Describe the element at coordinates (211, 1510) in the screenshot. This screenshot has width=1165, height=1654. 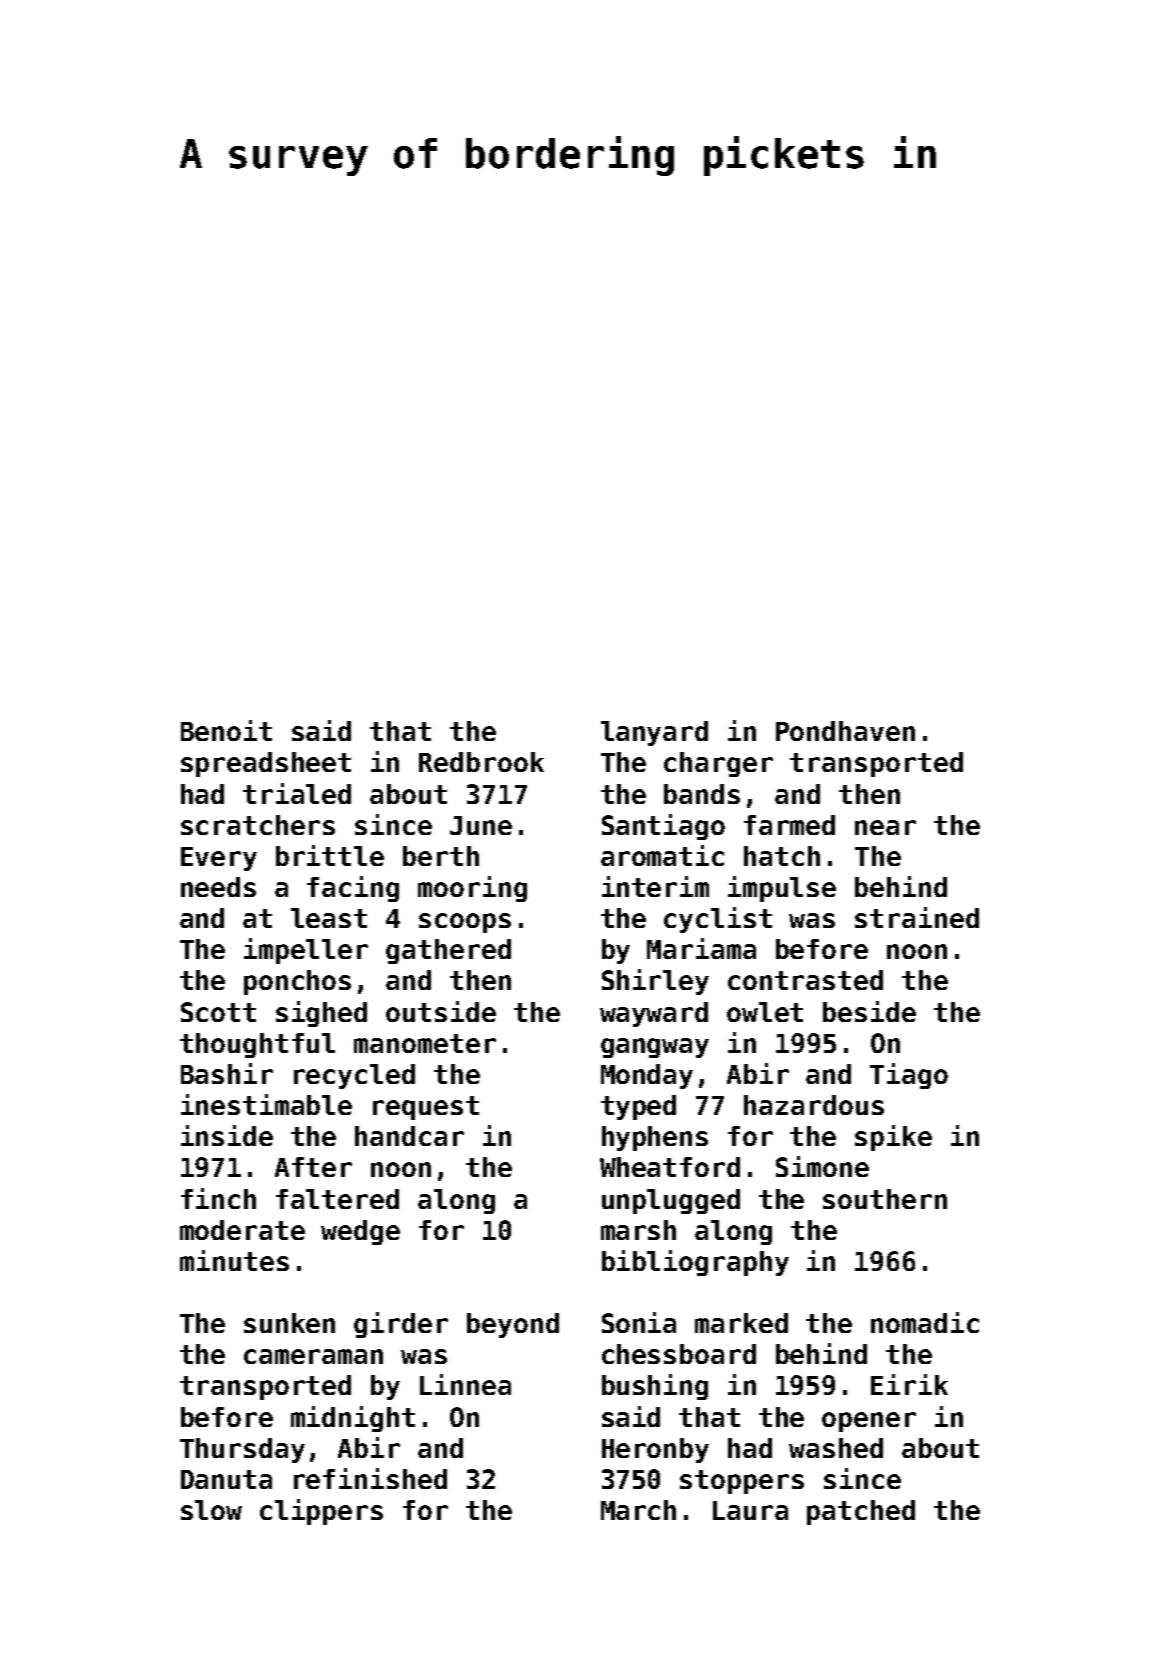
I see `slow` at that location.
